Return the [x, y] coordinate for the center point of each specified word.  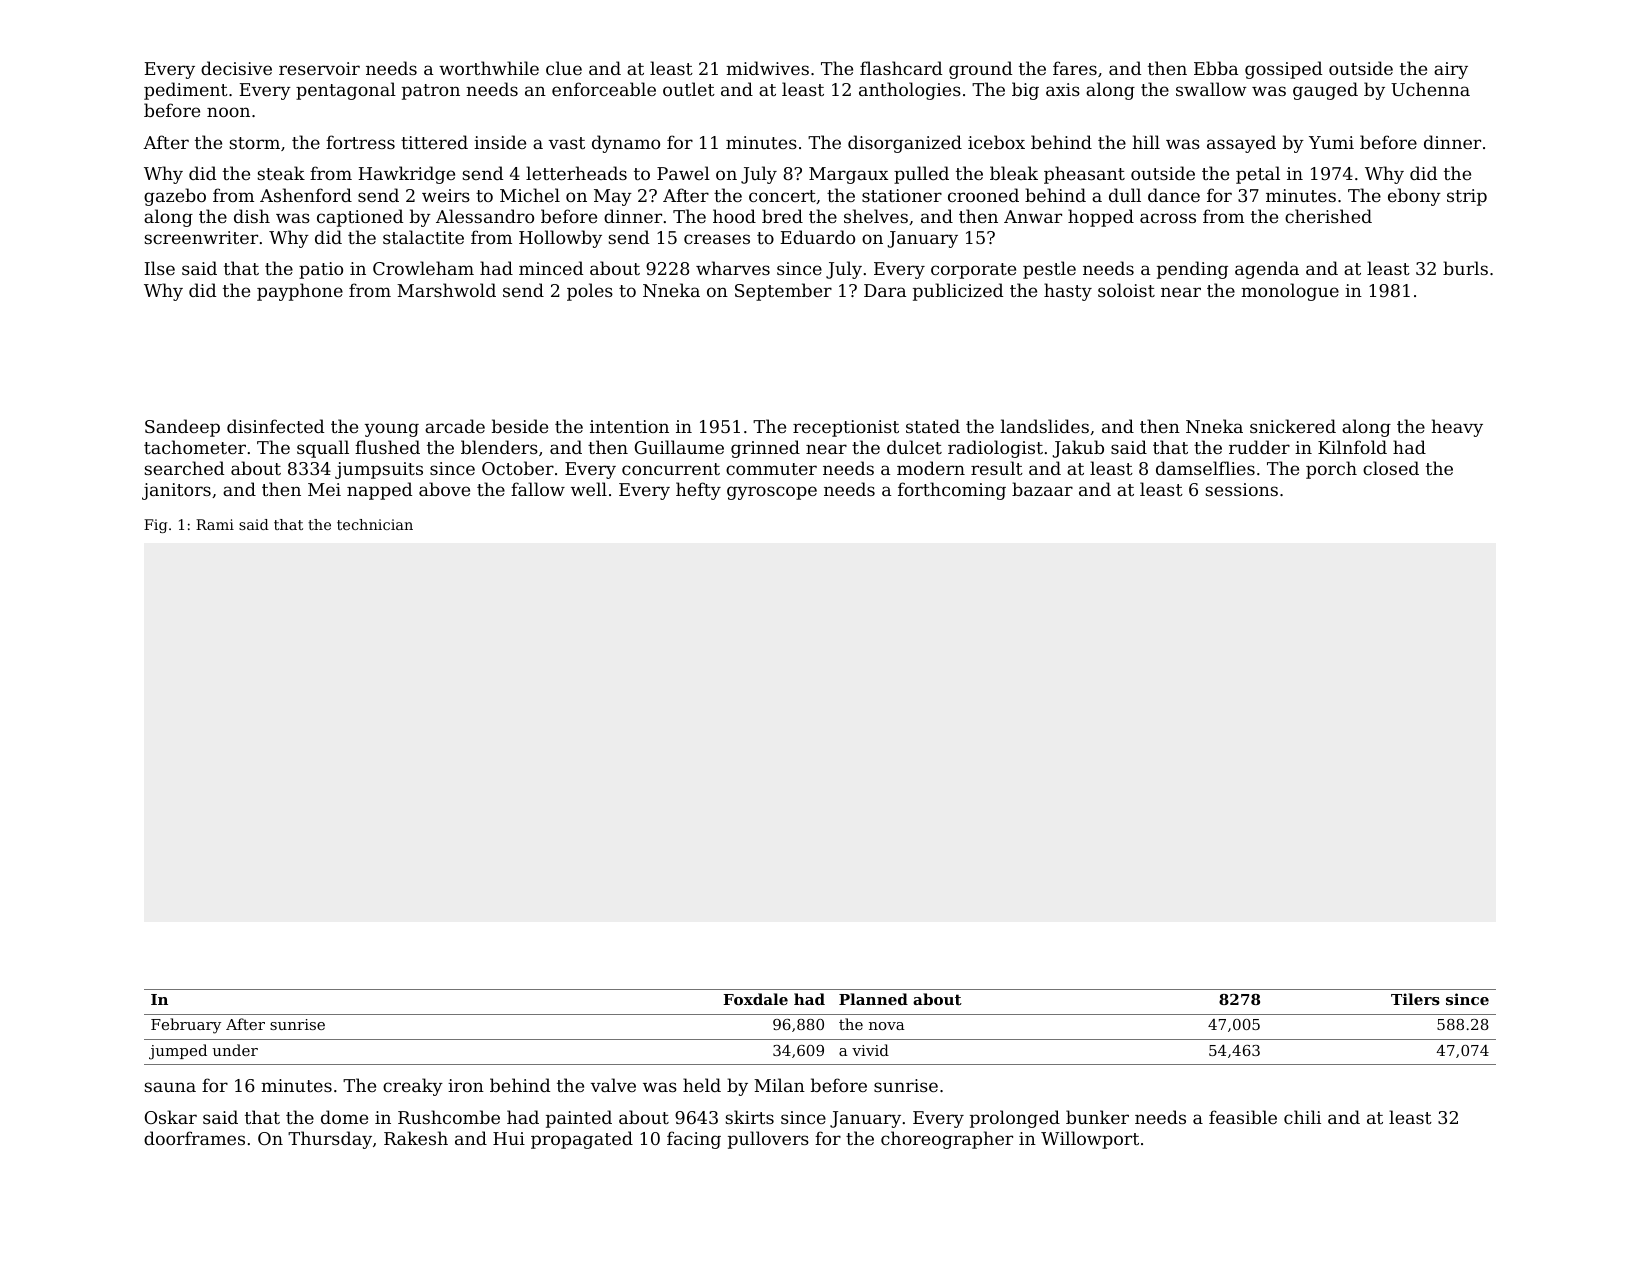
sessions [1241, 489]
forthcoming [952, 491]
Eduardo [818, 237]
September [783, 292]
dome [344, 1117]
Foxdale [755, 999]
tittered [434, 142]
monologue [1290, 292]
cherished [1328, 216]
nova [887, 1026]
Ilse [160, 268]
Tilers [1415, 999]
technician [375, 524]
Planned [873, 999]
